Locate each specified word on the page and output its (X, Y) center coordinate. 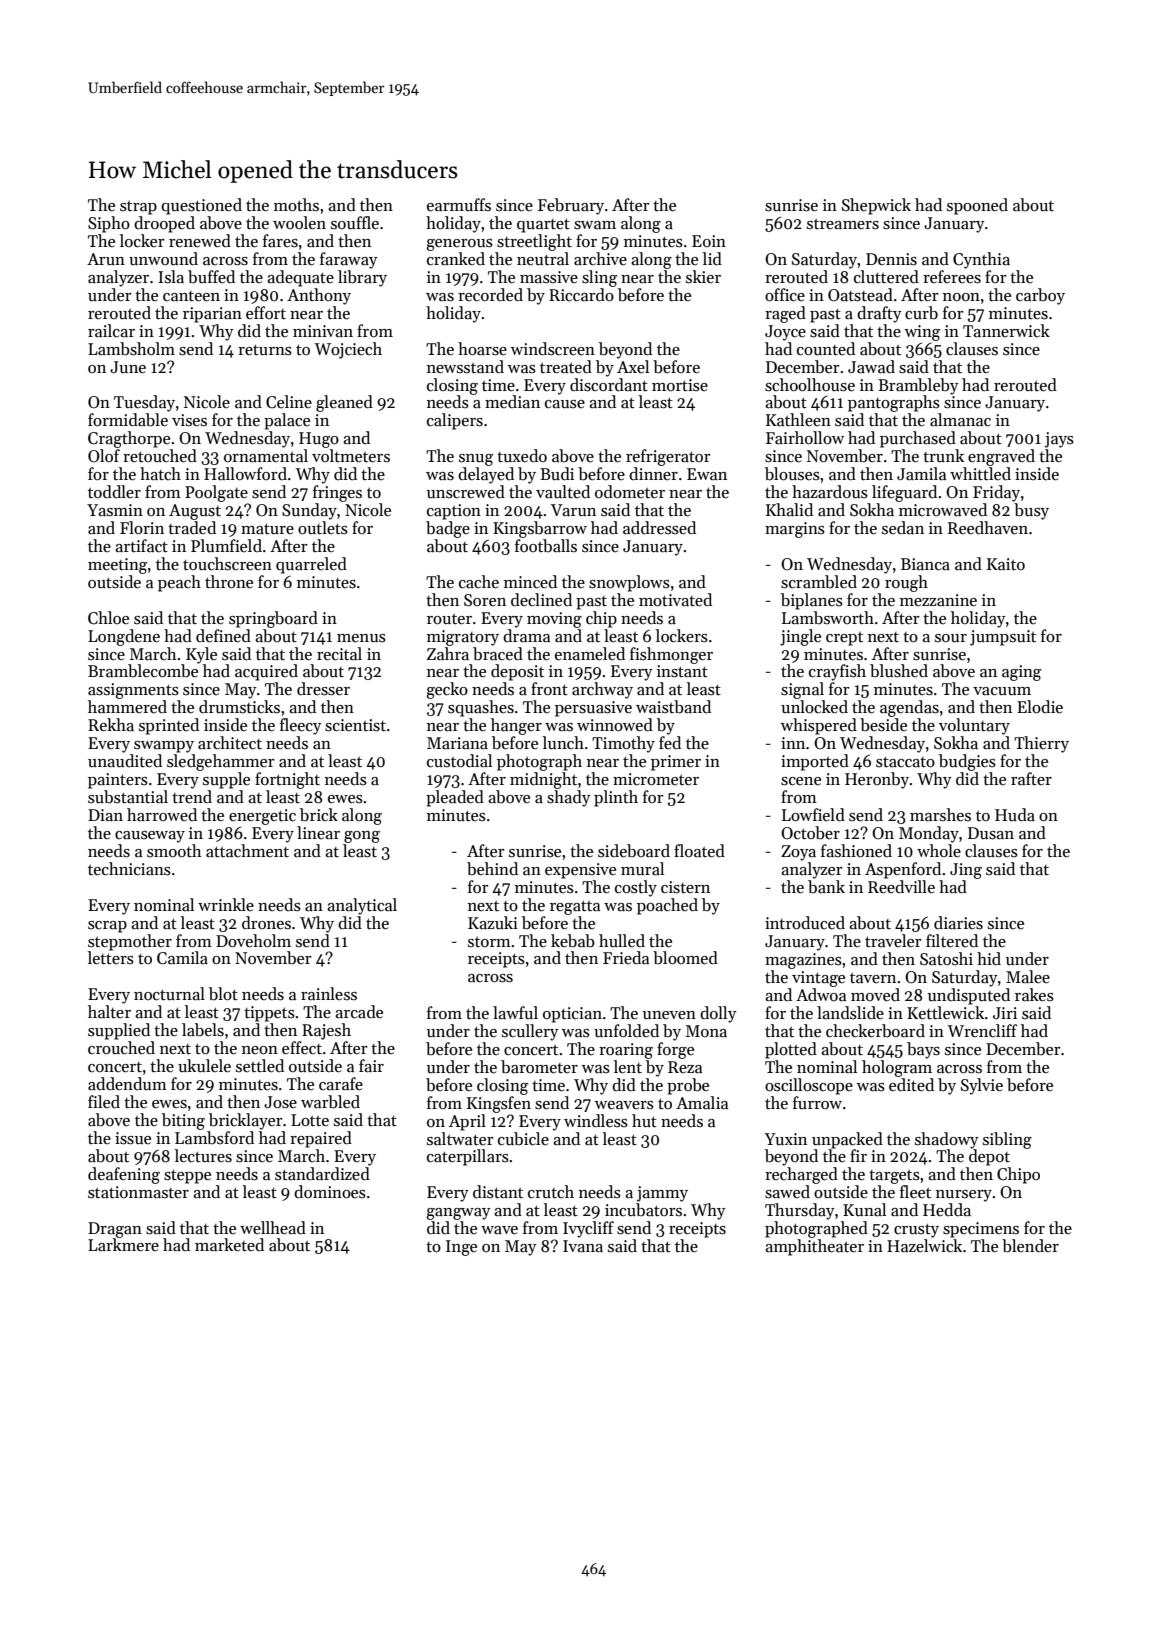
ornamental (266, 456)
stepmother (130, 942)
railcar (111, 331)
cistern (685, 887)
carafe (341, 1084)
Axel (633, 367)
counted (826, 349)
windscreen (553, 349)
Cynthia (981, 260)
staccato (905, 762)
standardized (322, 1174)
